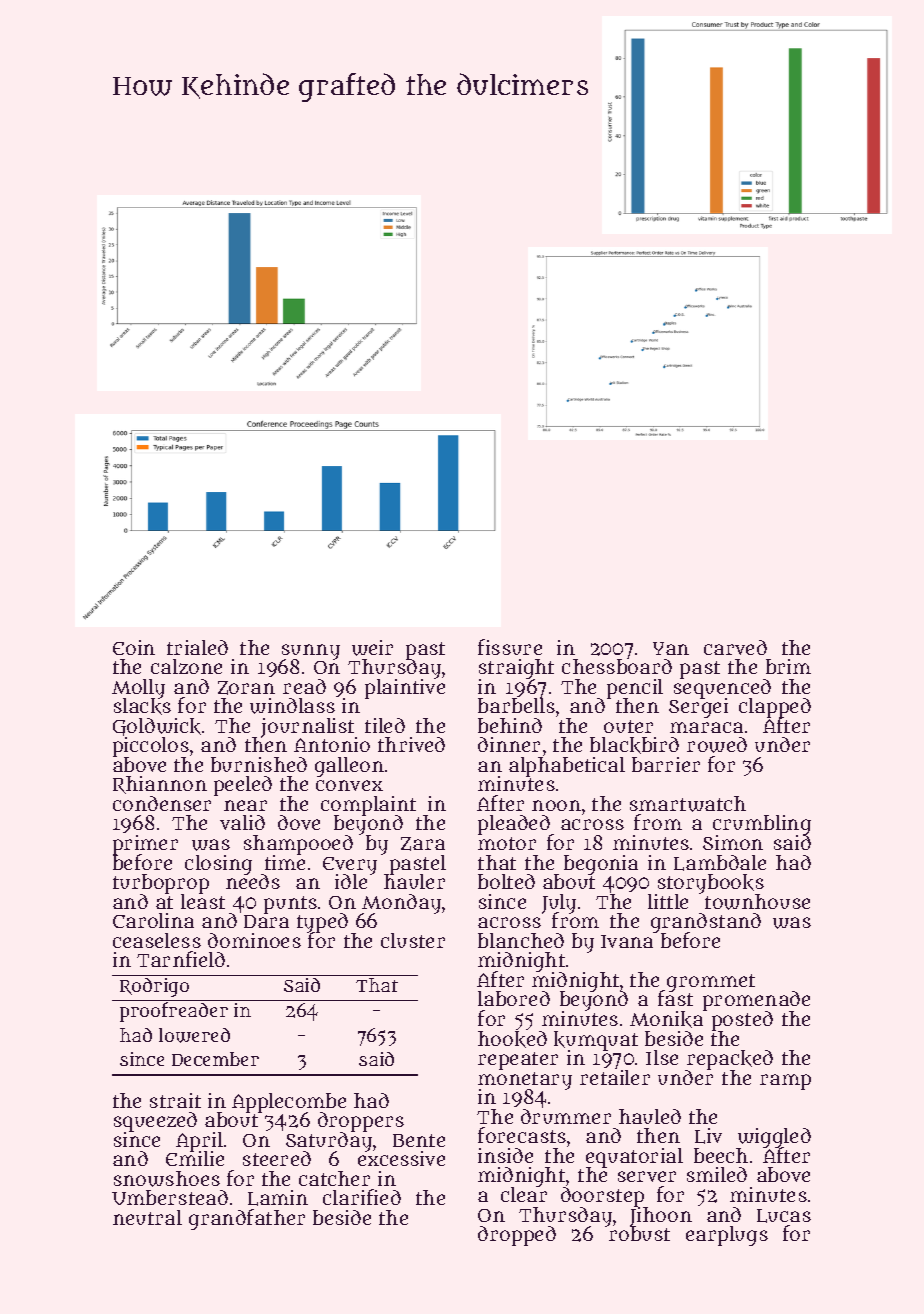  Describe the element at coordinates (194, 1035) in the screenshot. I see `lowered` at that location.
